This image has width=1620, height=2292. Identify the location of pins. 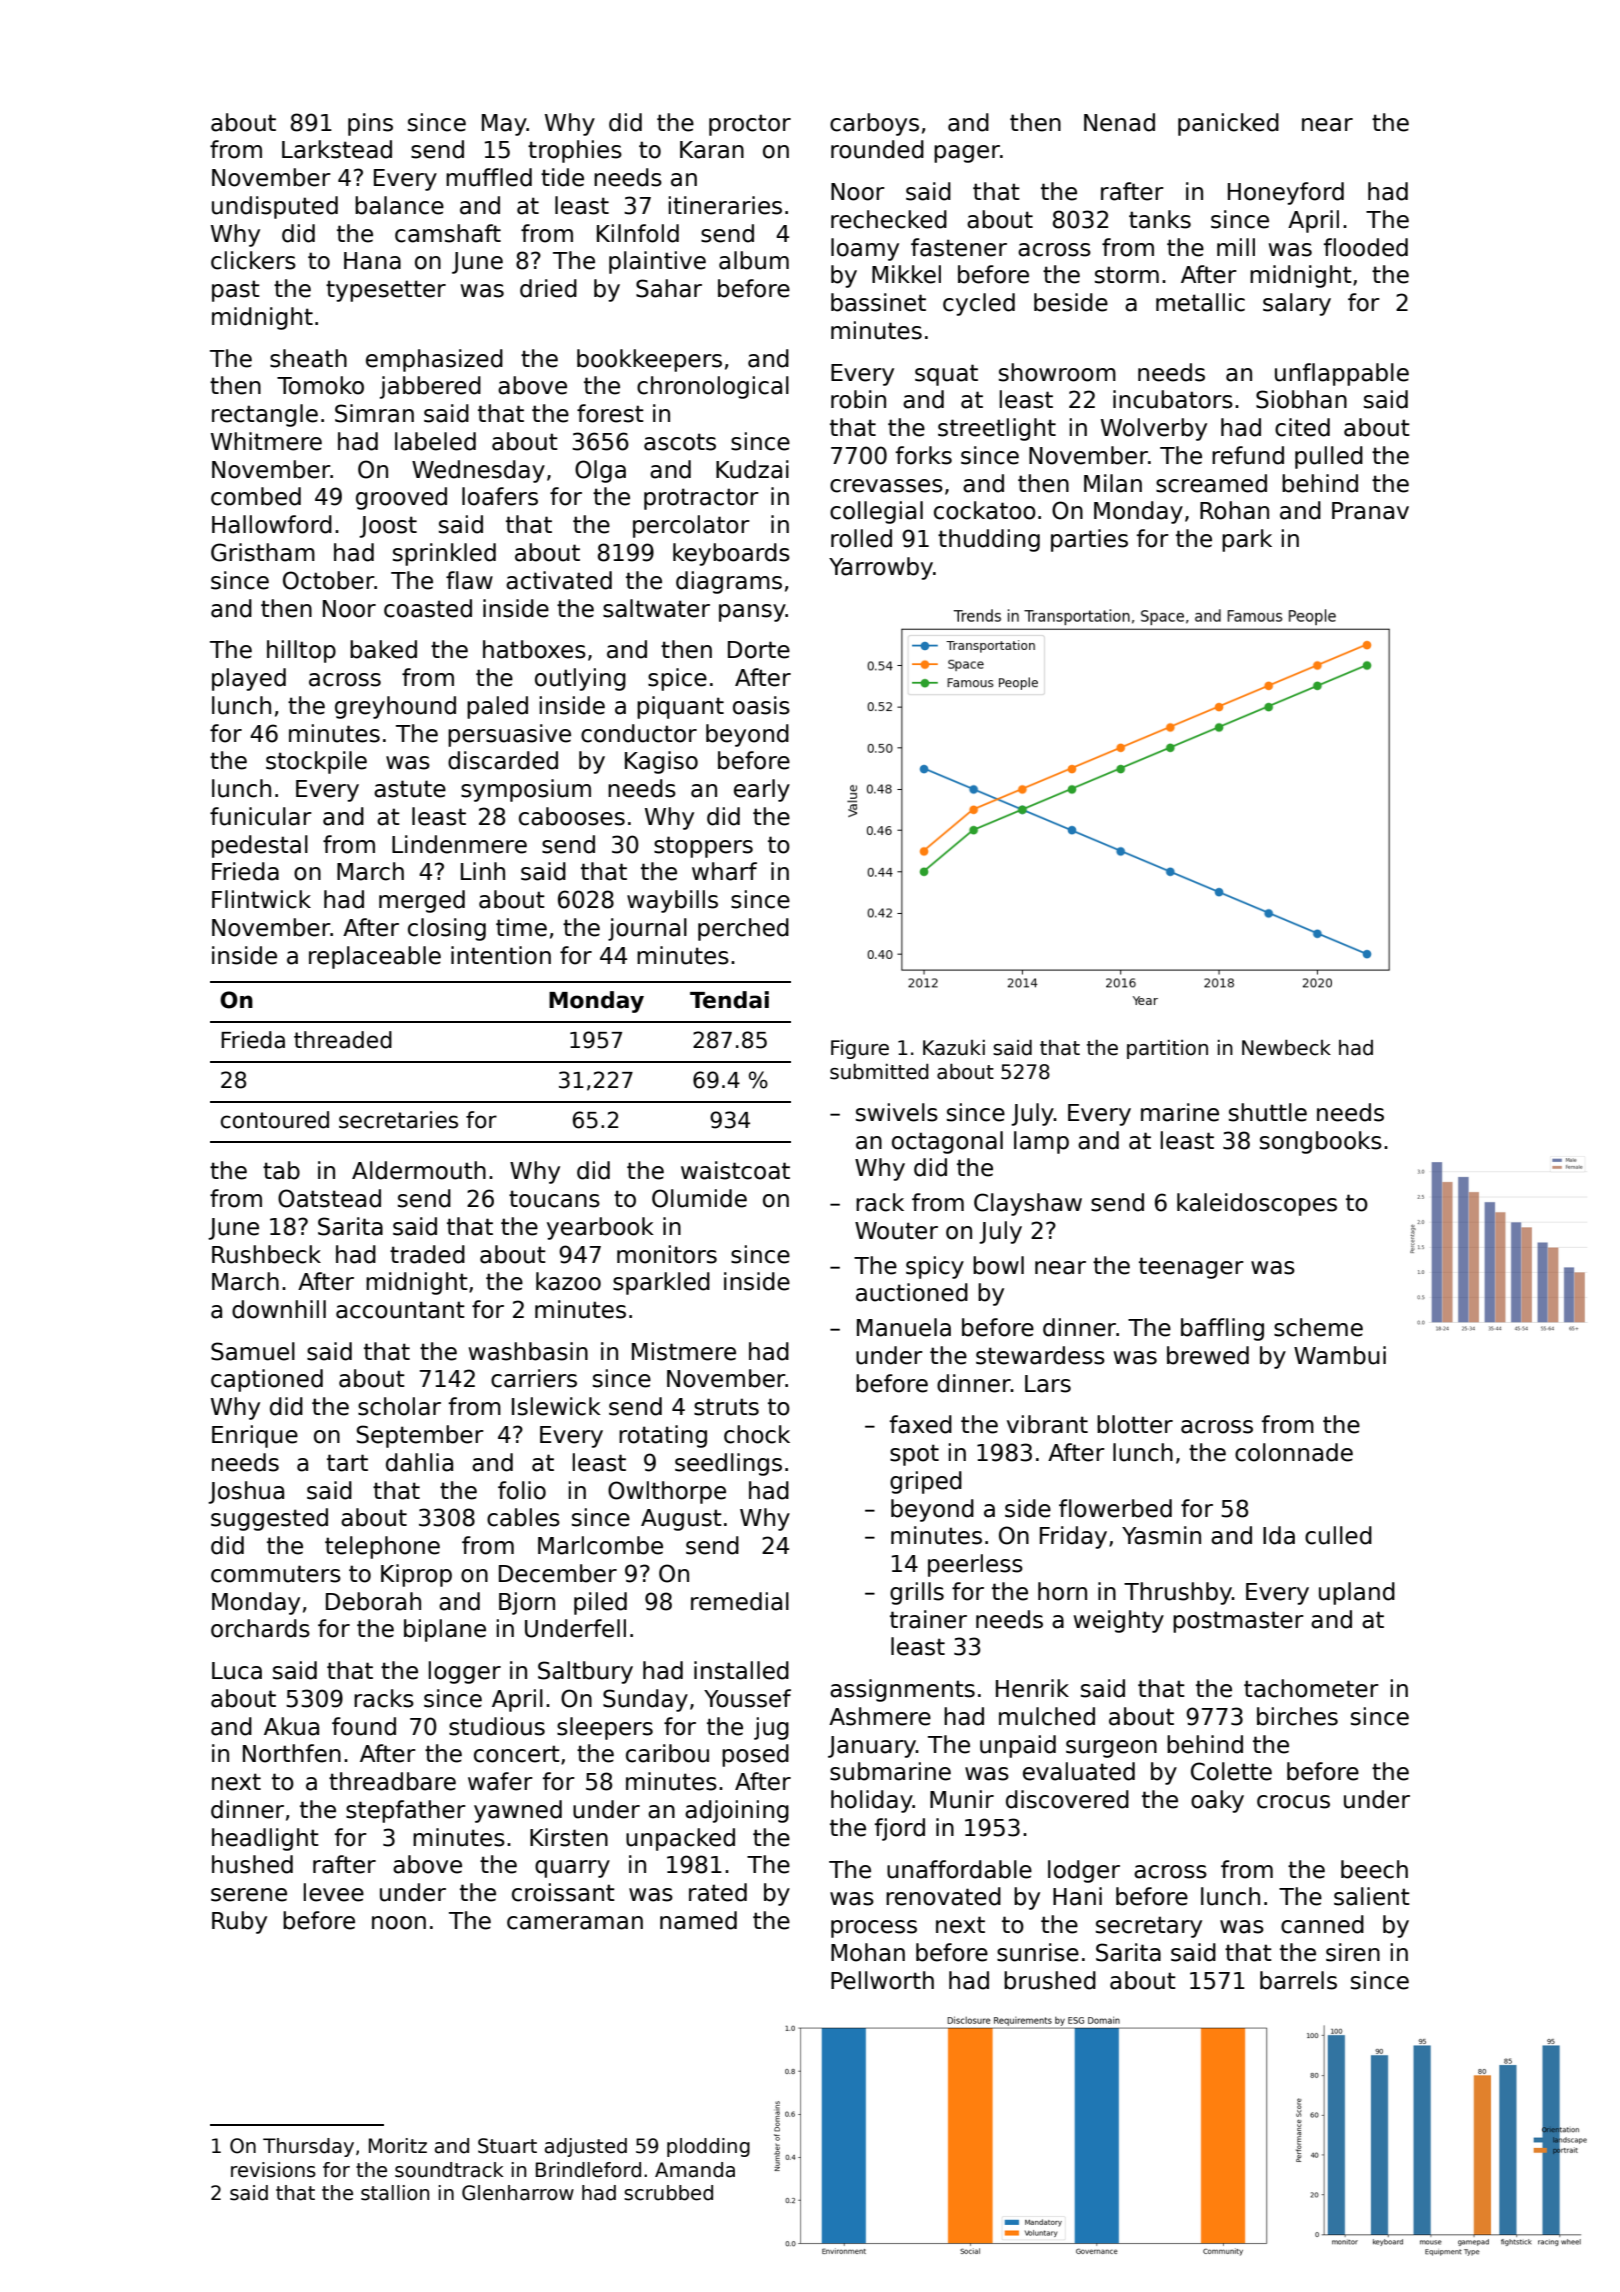
(370, 124).
